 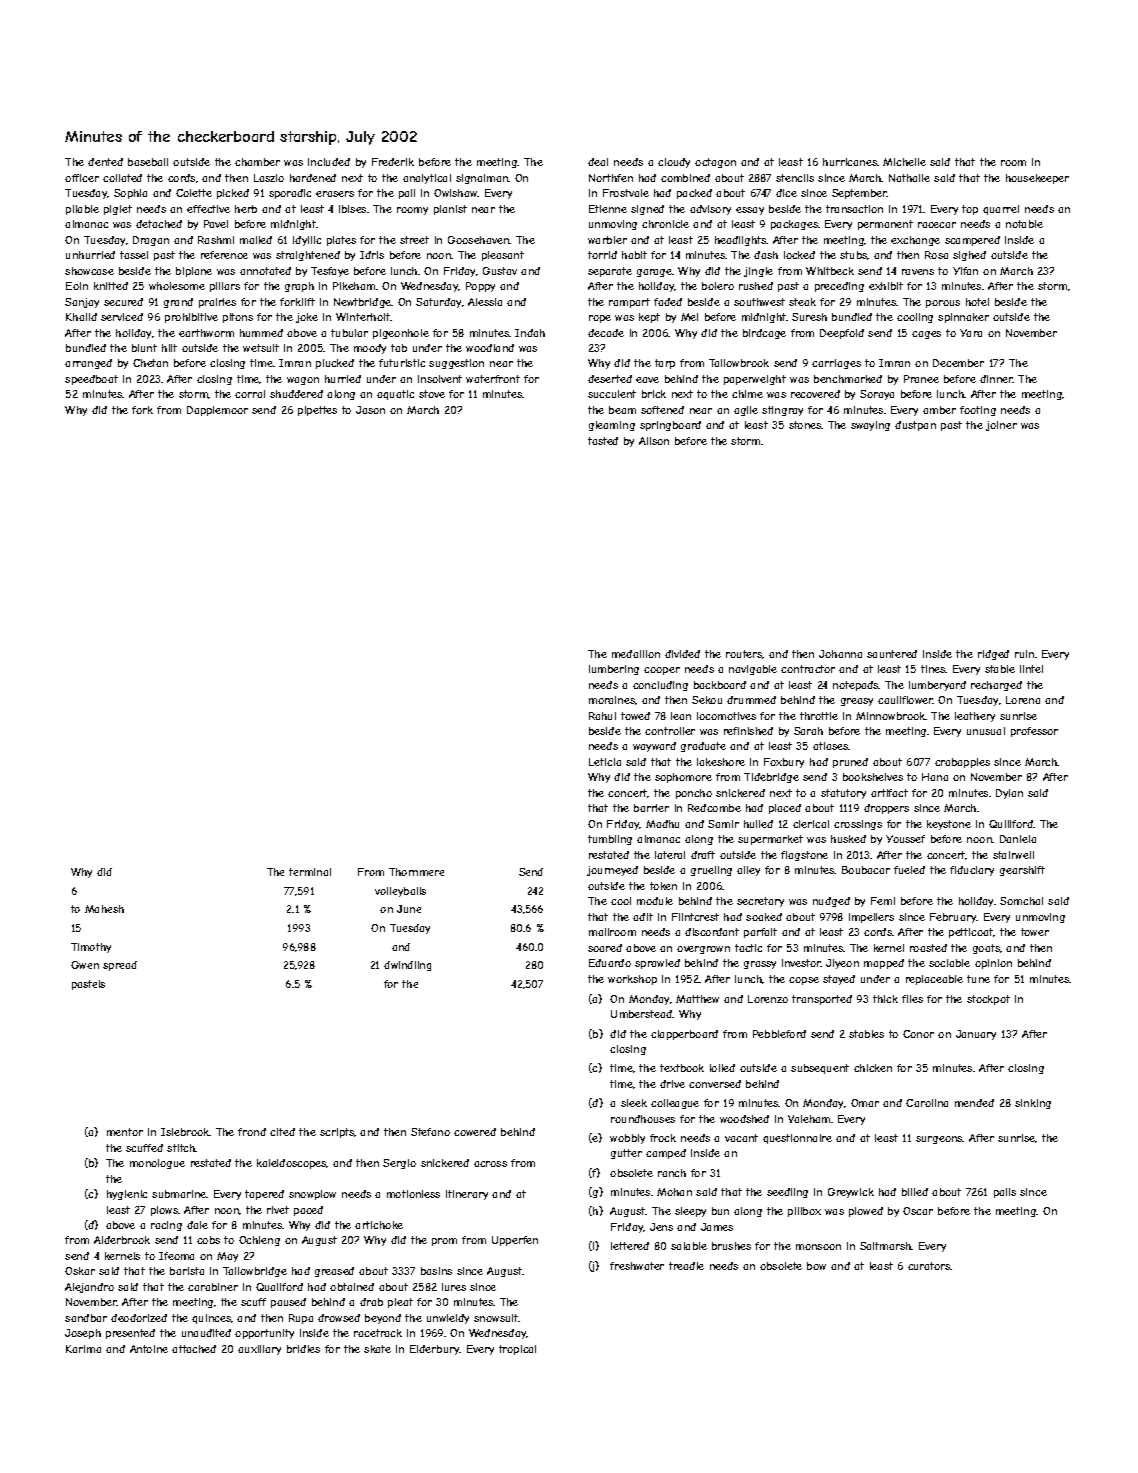 I want to click on Dapplemoor, so click(x=217, y=411).
